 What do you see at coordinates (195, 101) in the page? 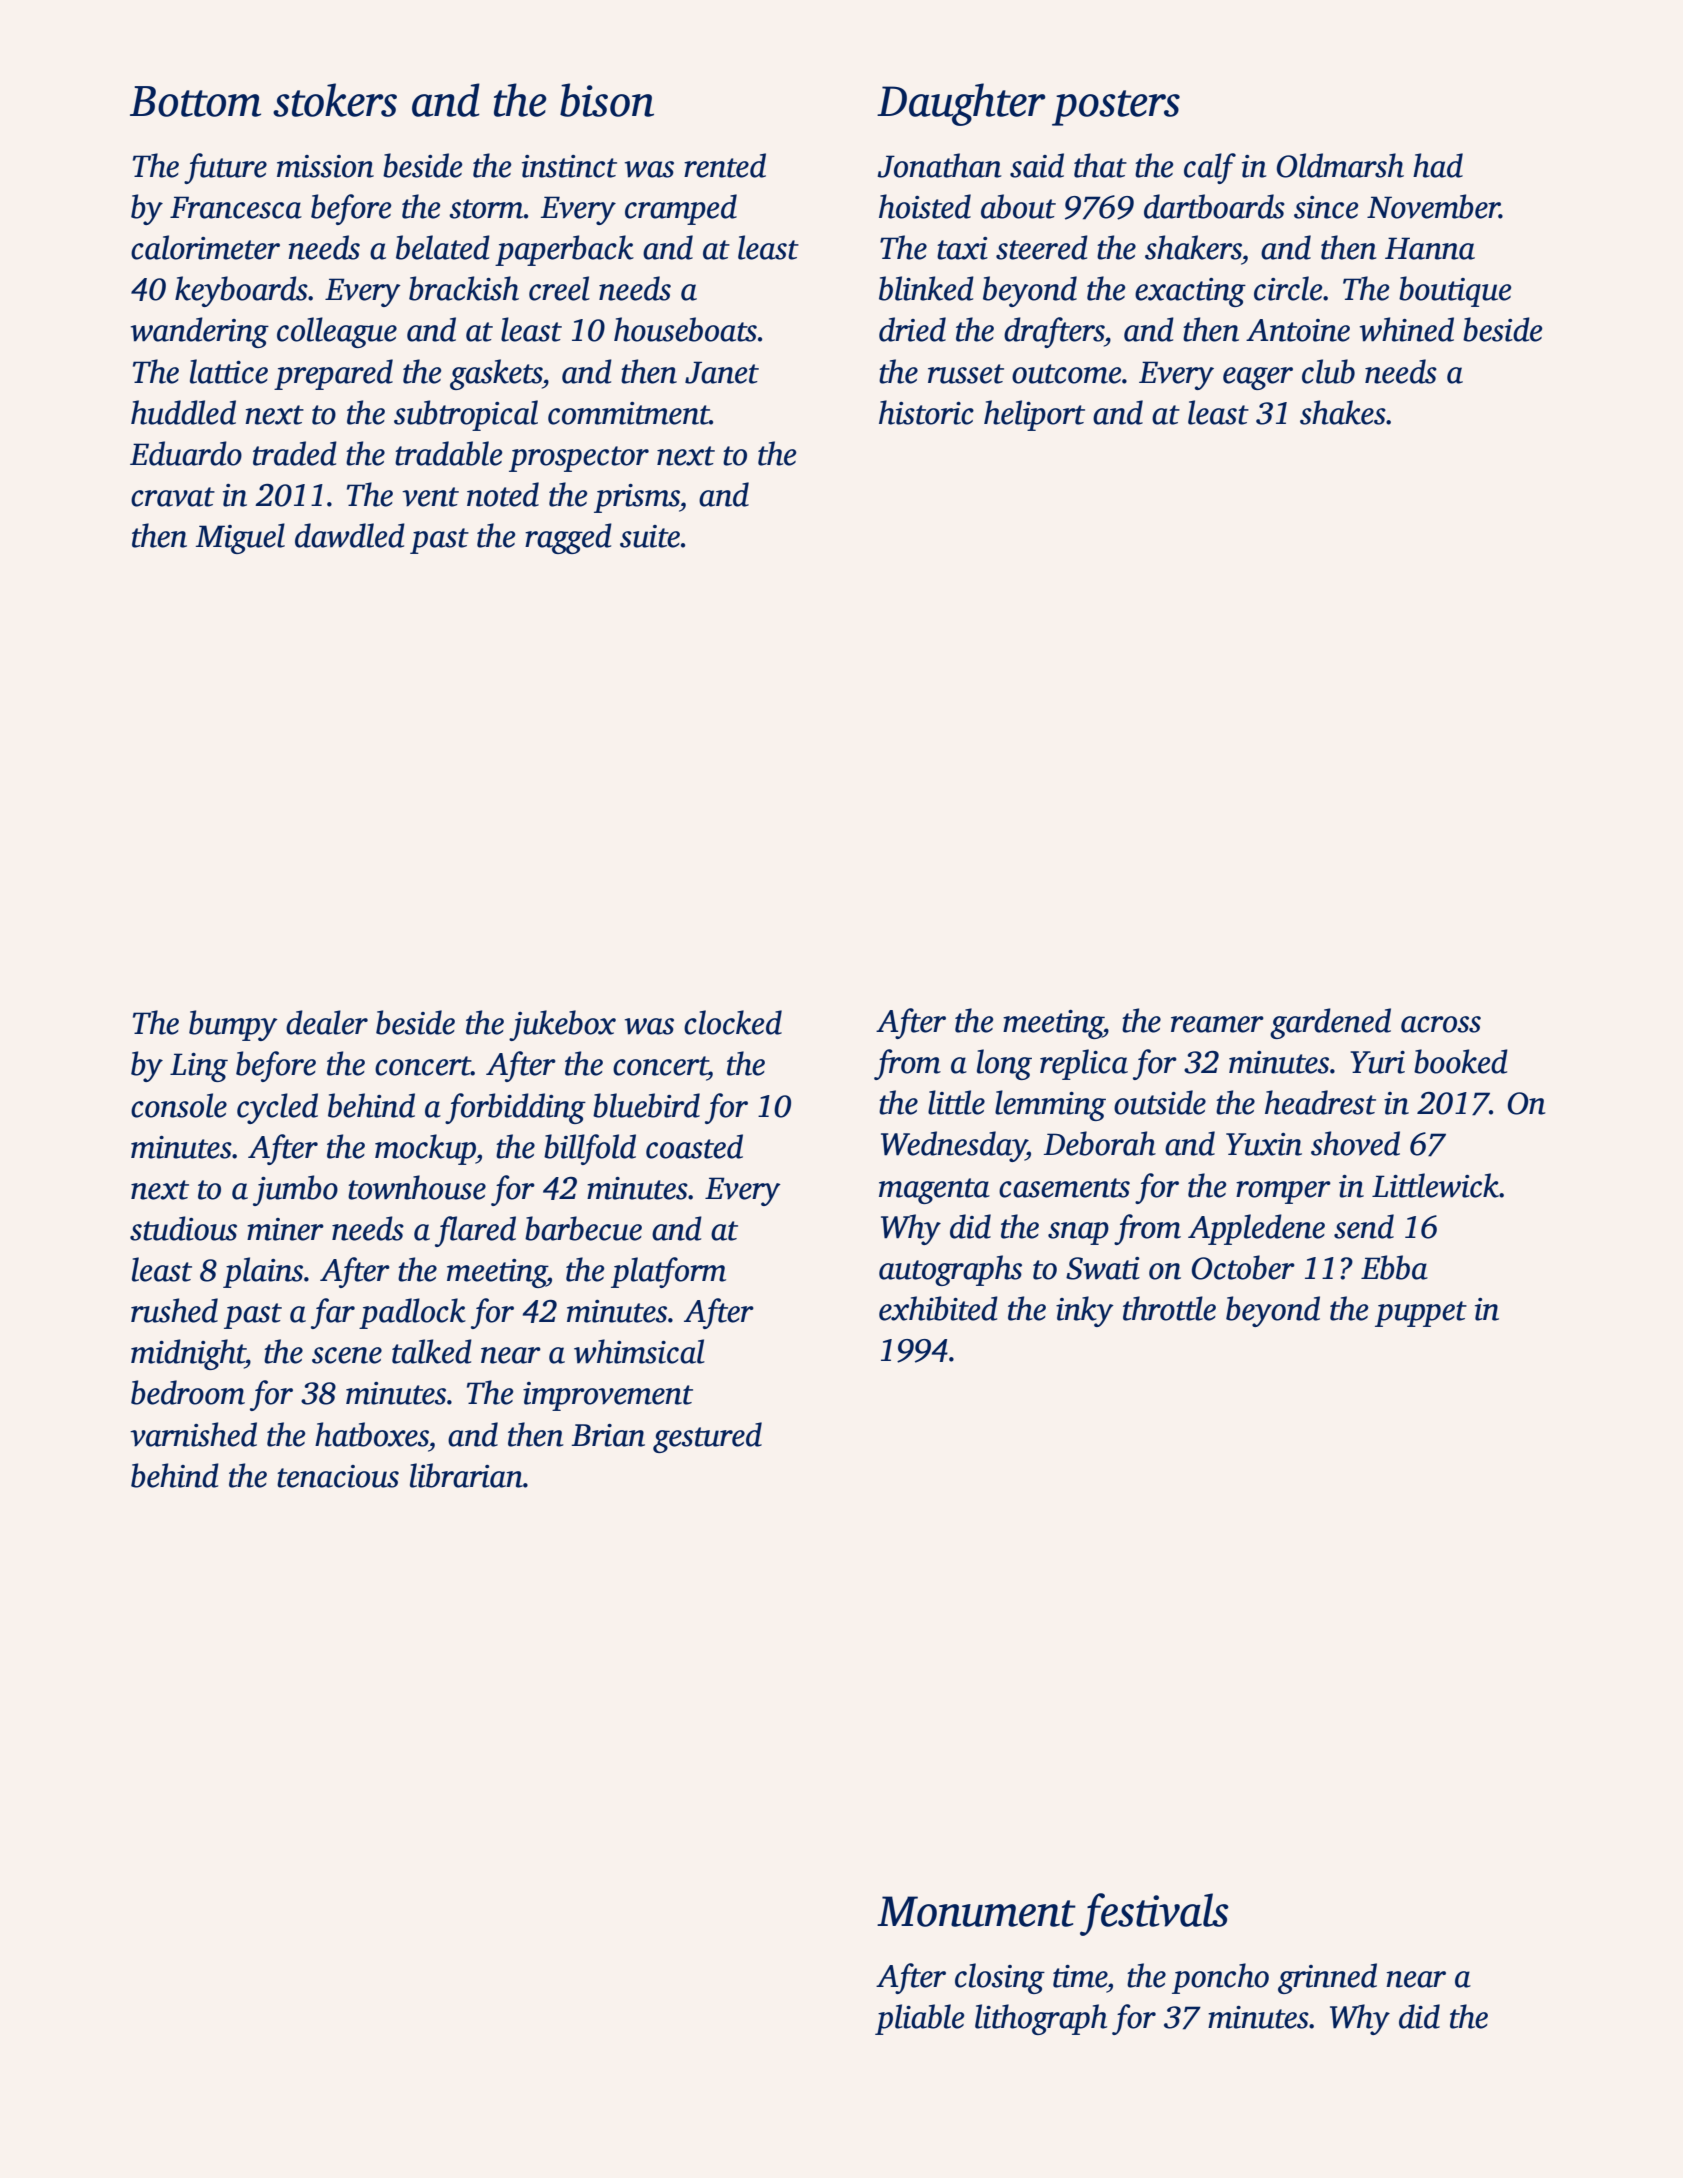
I see `Bottom` at bounding box center [195, 101].
